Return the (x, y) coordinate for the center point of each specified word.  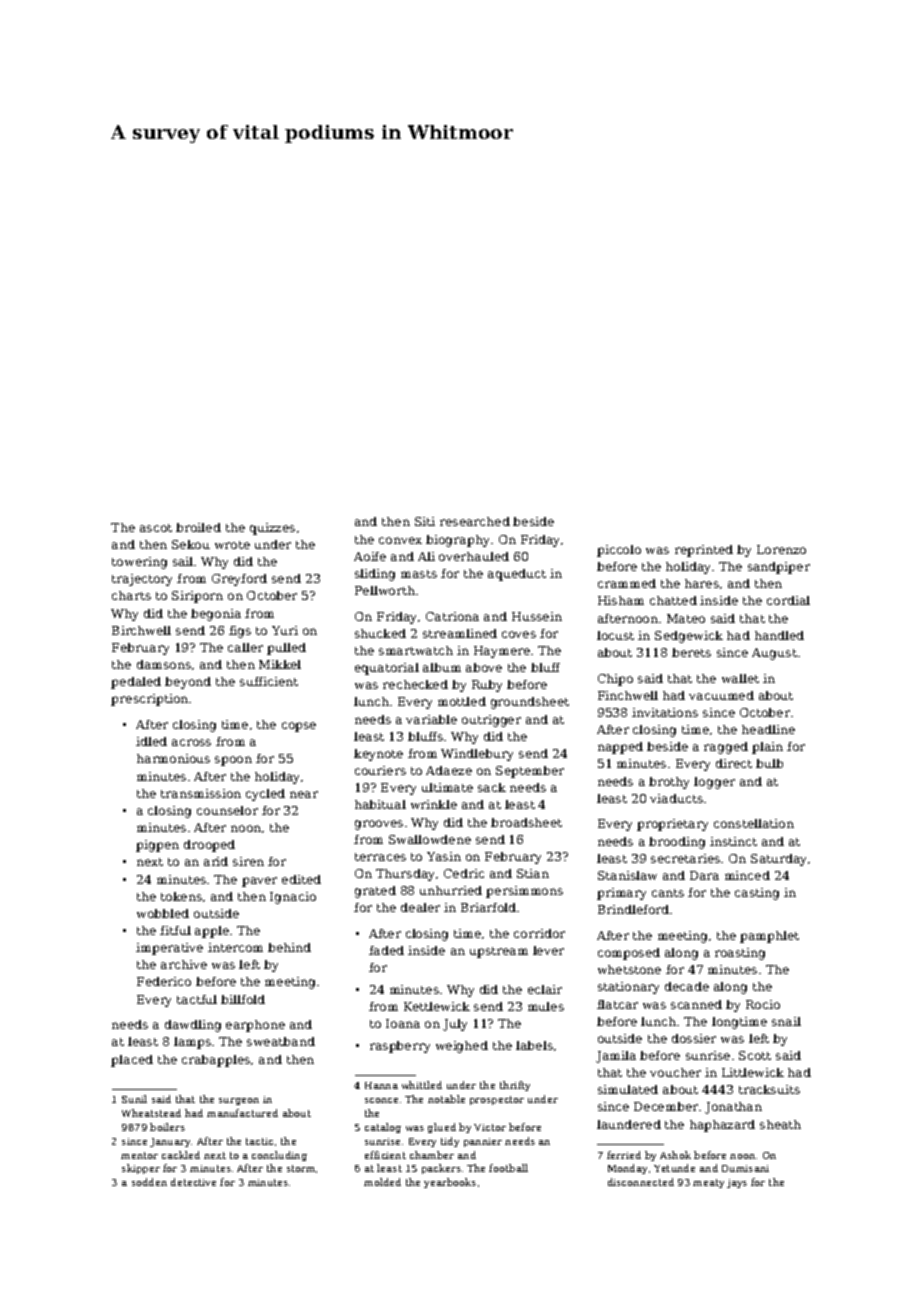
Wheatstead (151, 1113)
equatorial (387, 669)
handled (779, 635)
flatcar (617, 1004)
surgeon (239, 1101)
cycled (265, 795)
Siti (425, 521)
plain (767, 748)
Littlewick (753, 1072)
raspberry (400, 1047)
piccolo (619, 551)
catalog (383, 1128)
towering (139, 563)
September (530, 772)
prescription (149, 700)
